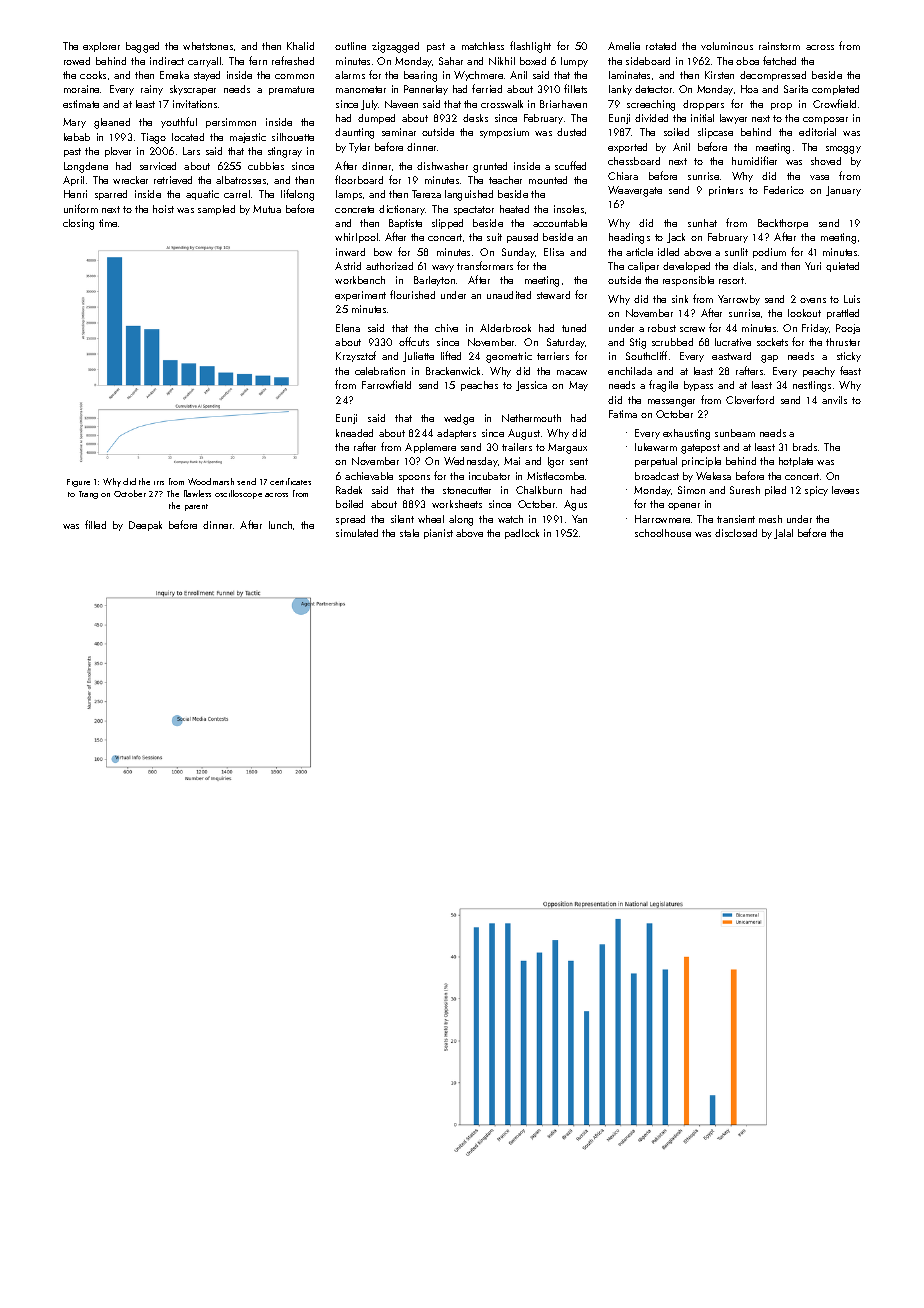 This image has width=924, height=1308. What do you see at coordinates (348, 328) in the image?
I see `Elena` at bounding box center [348, 328].
